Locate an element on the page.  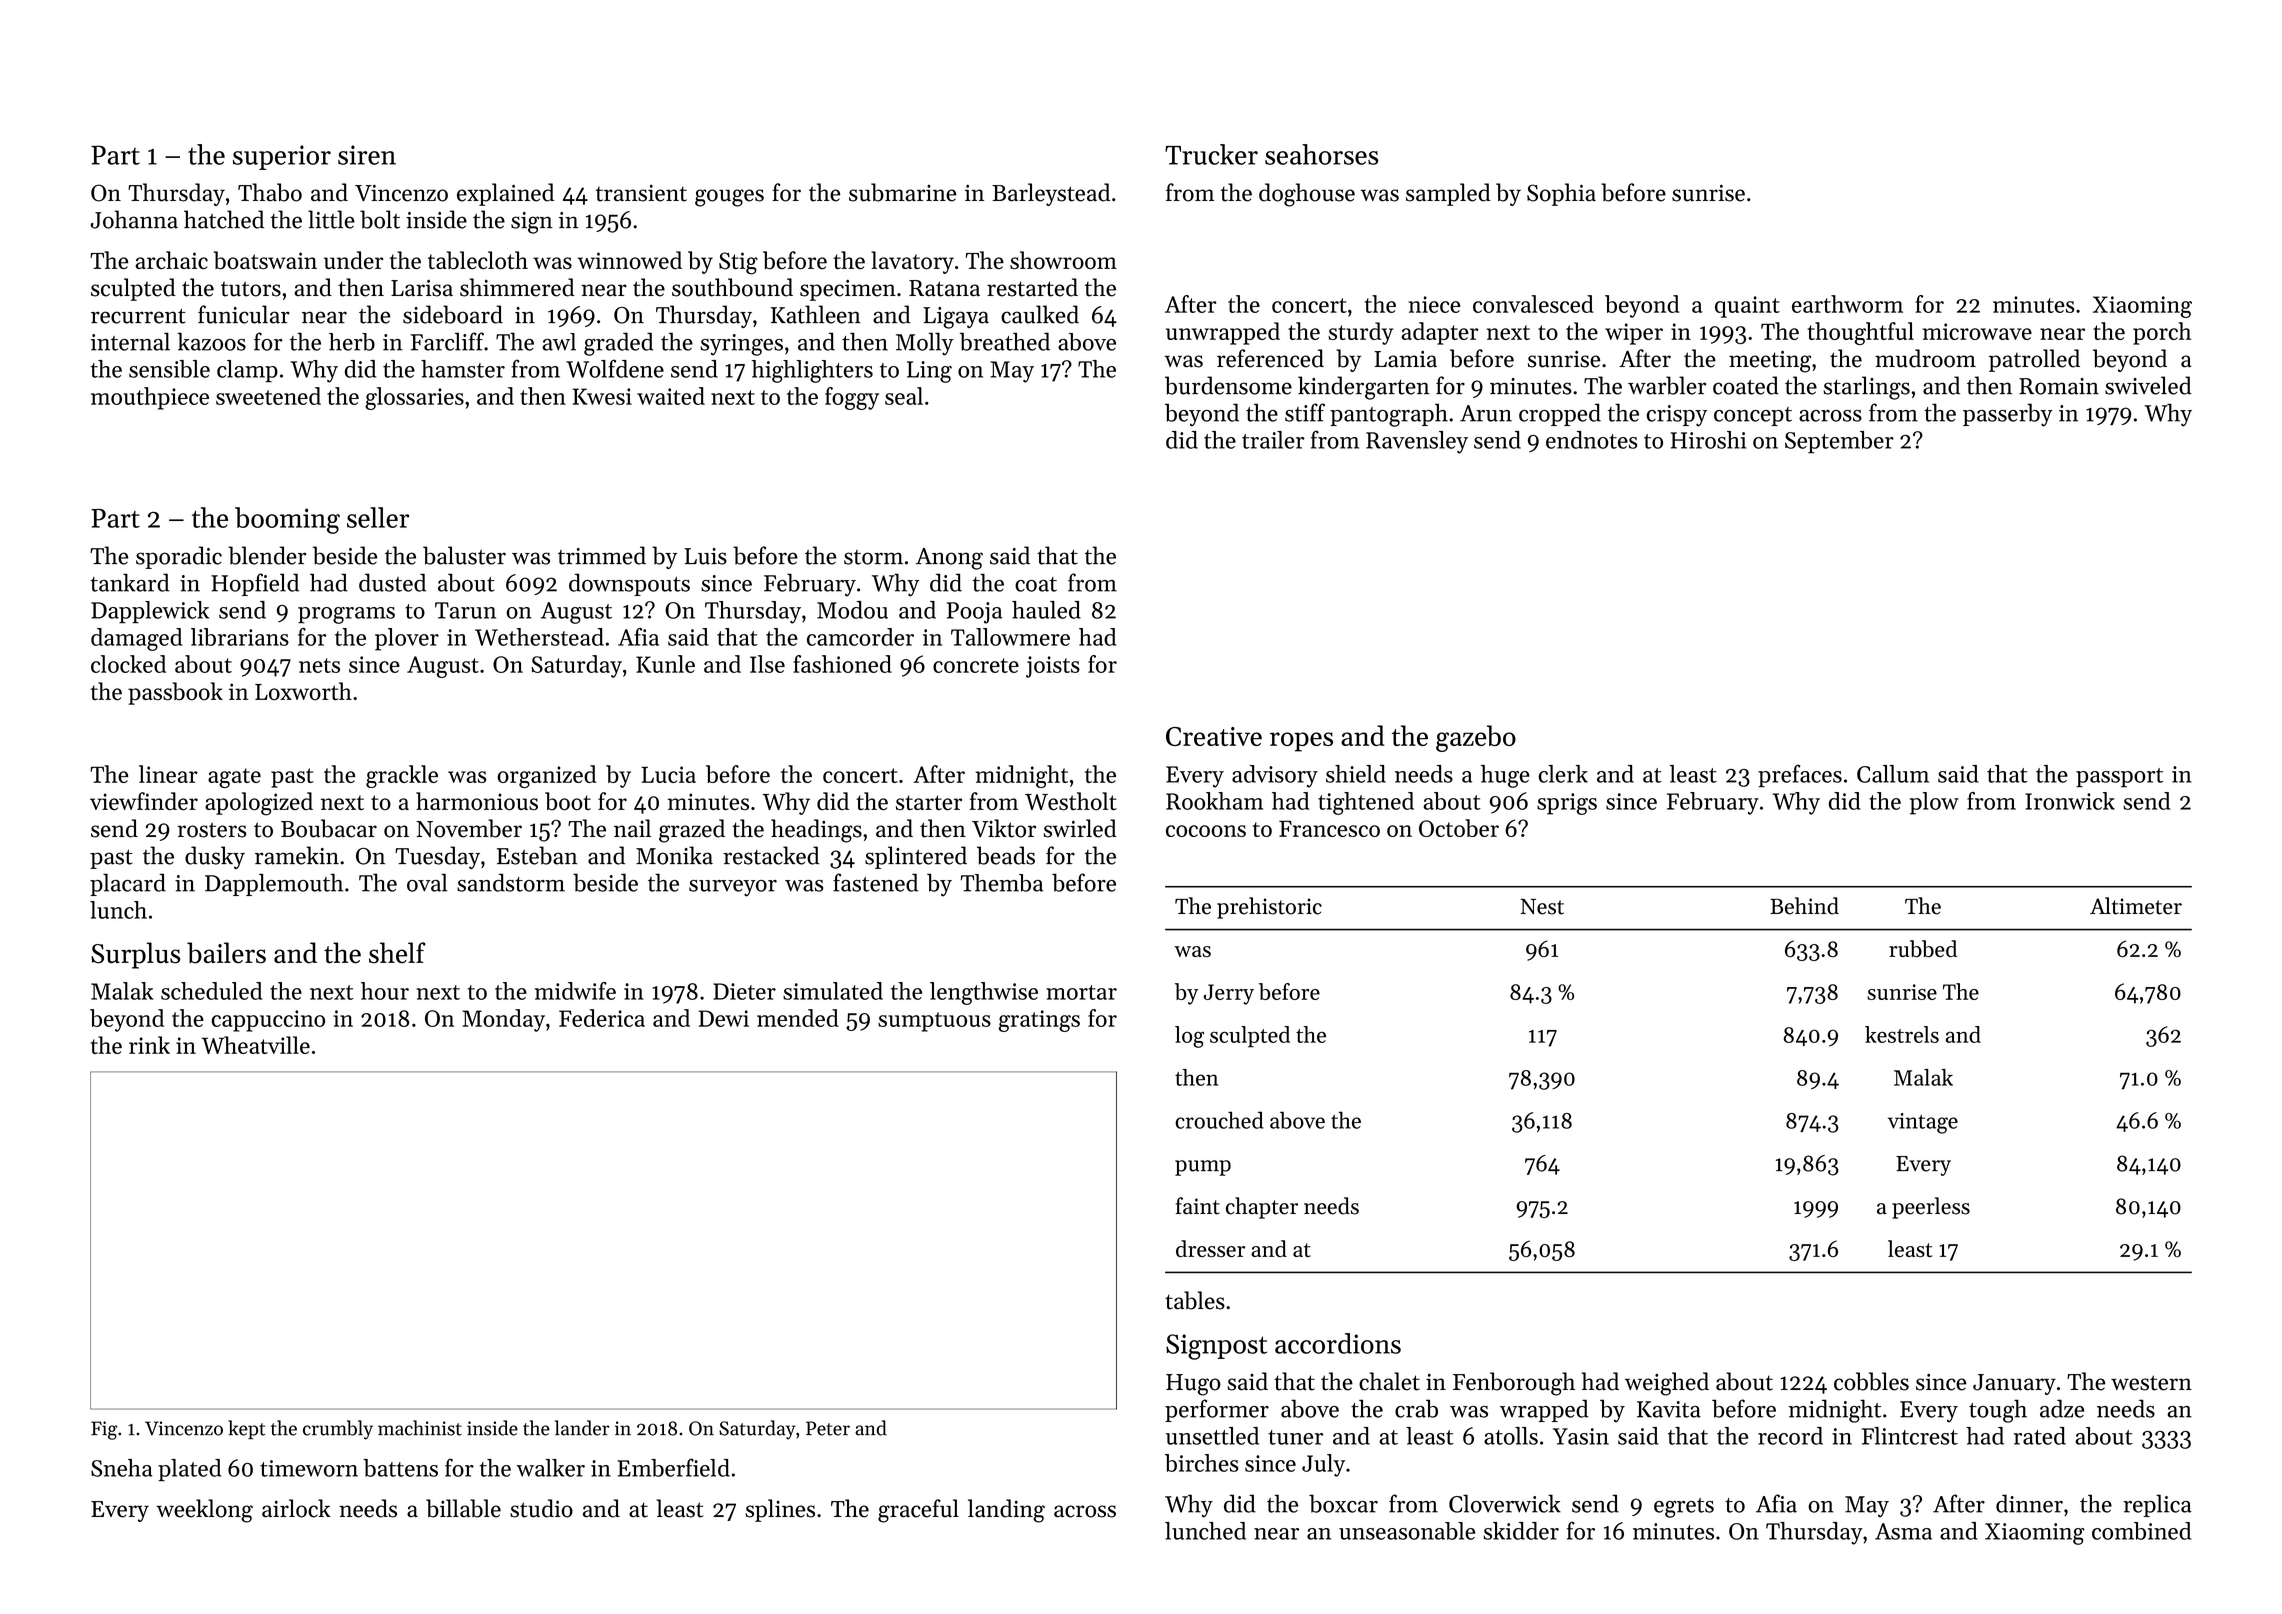
earthworm is located at coordinates (1847, 304).
